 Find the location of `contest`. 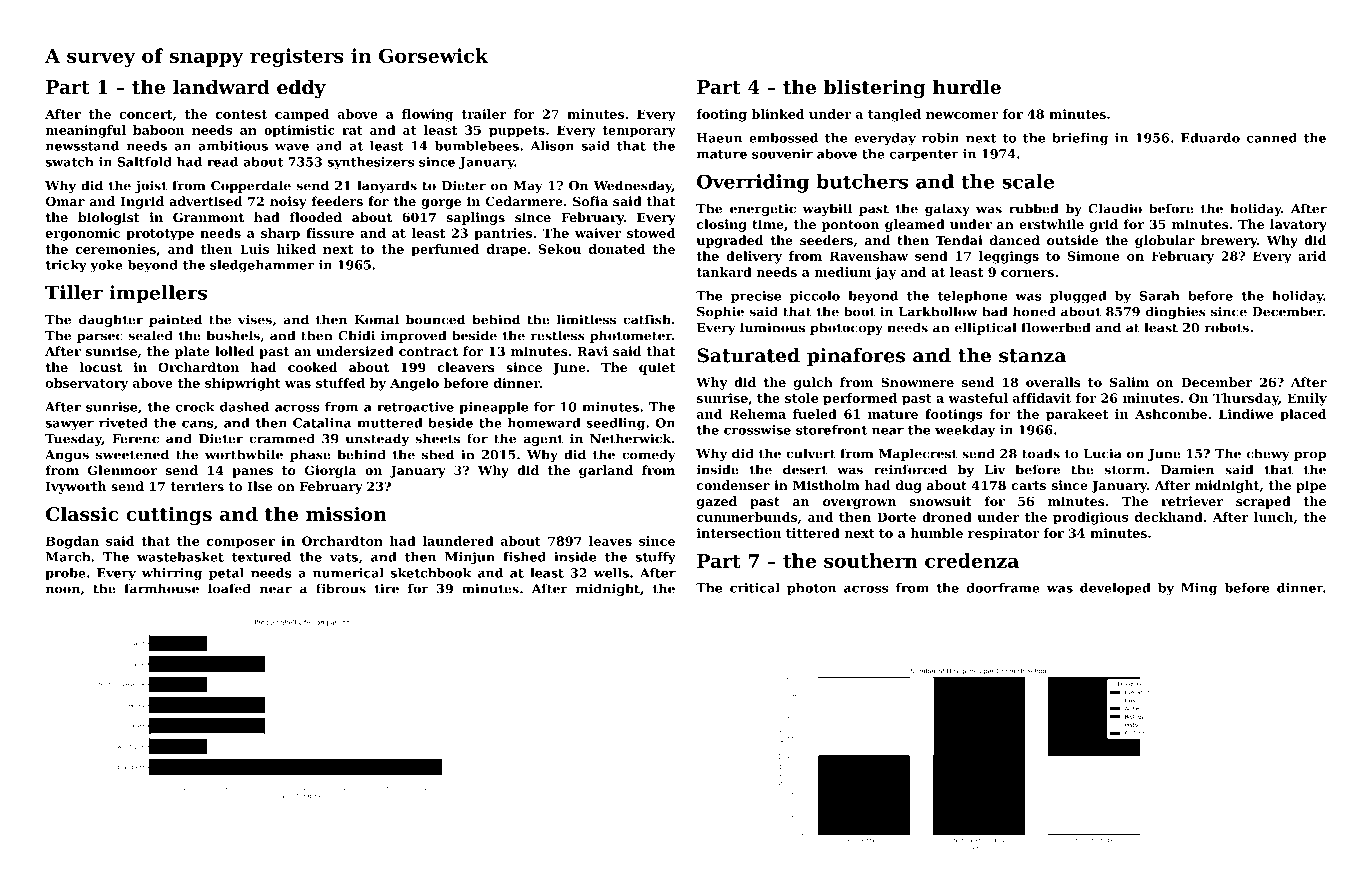

contest is located at coordinates (241, 114).
